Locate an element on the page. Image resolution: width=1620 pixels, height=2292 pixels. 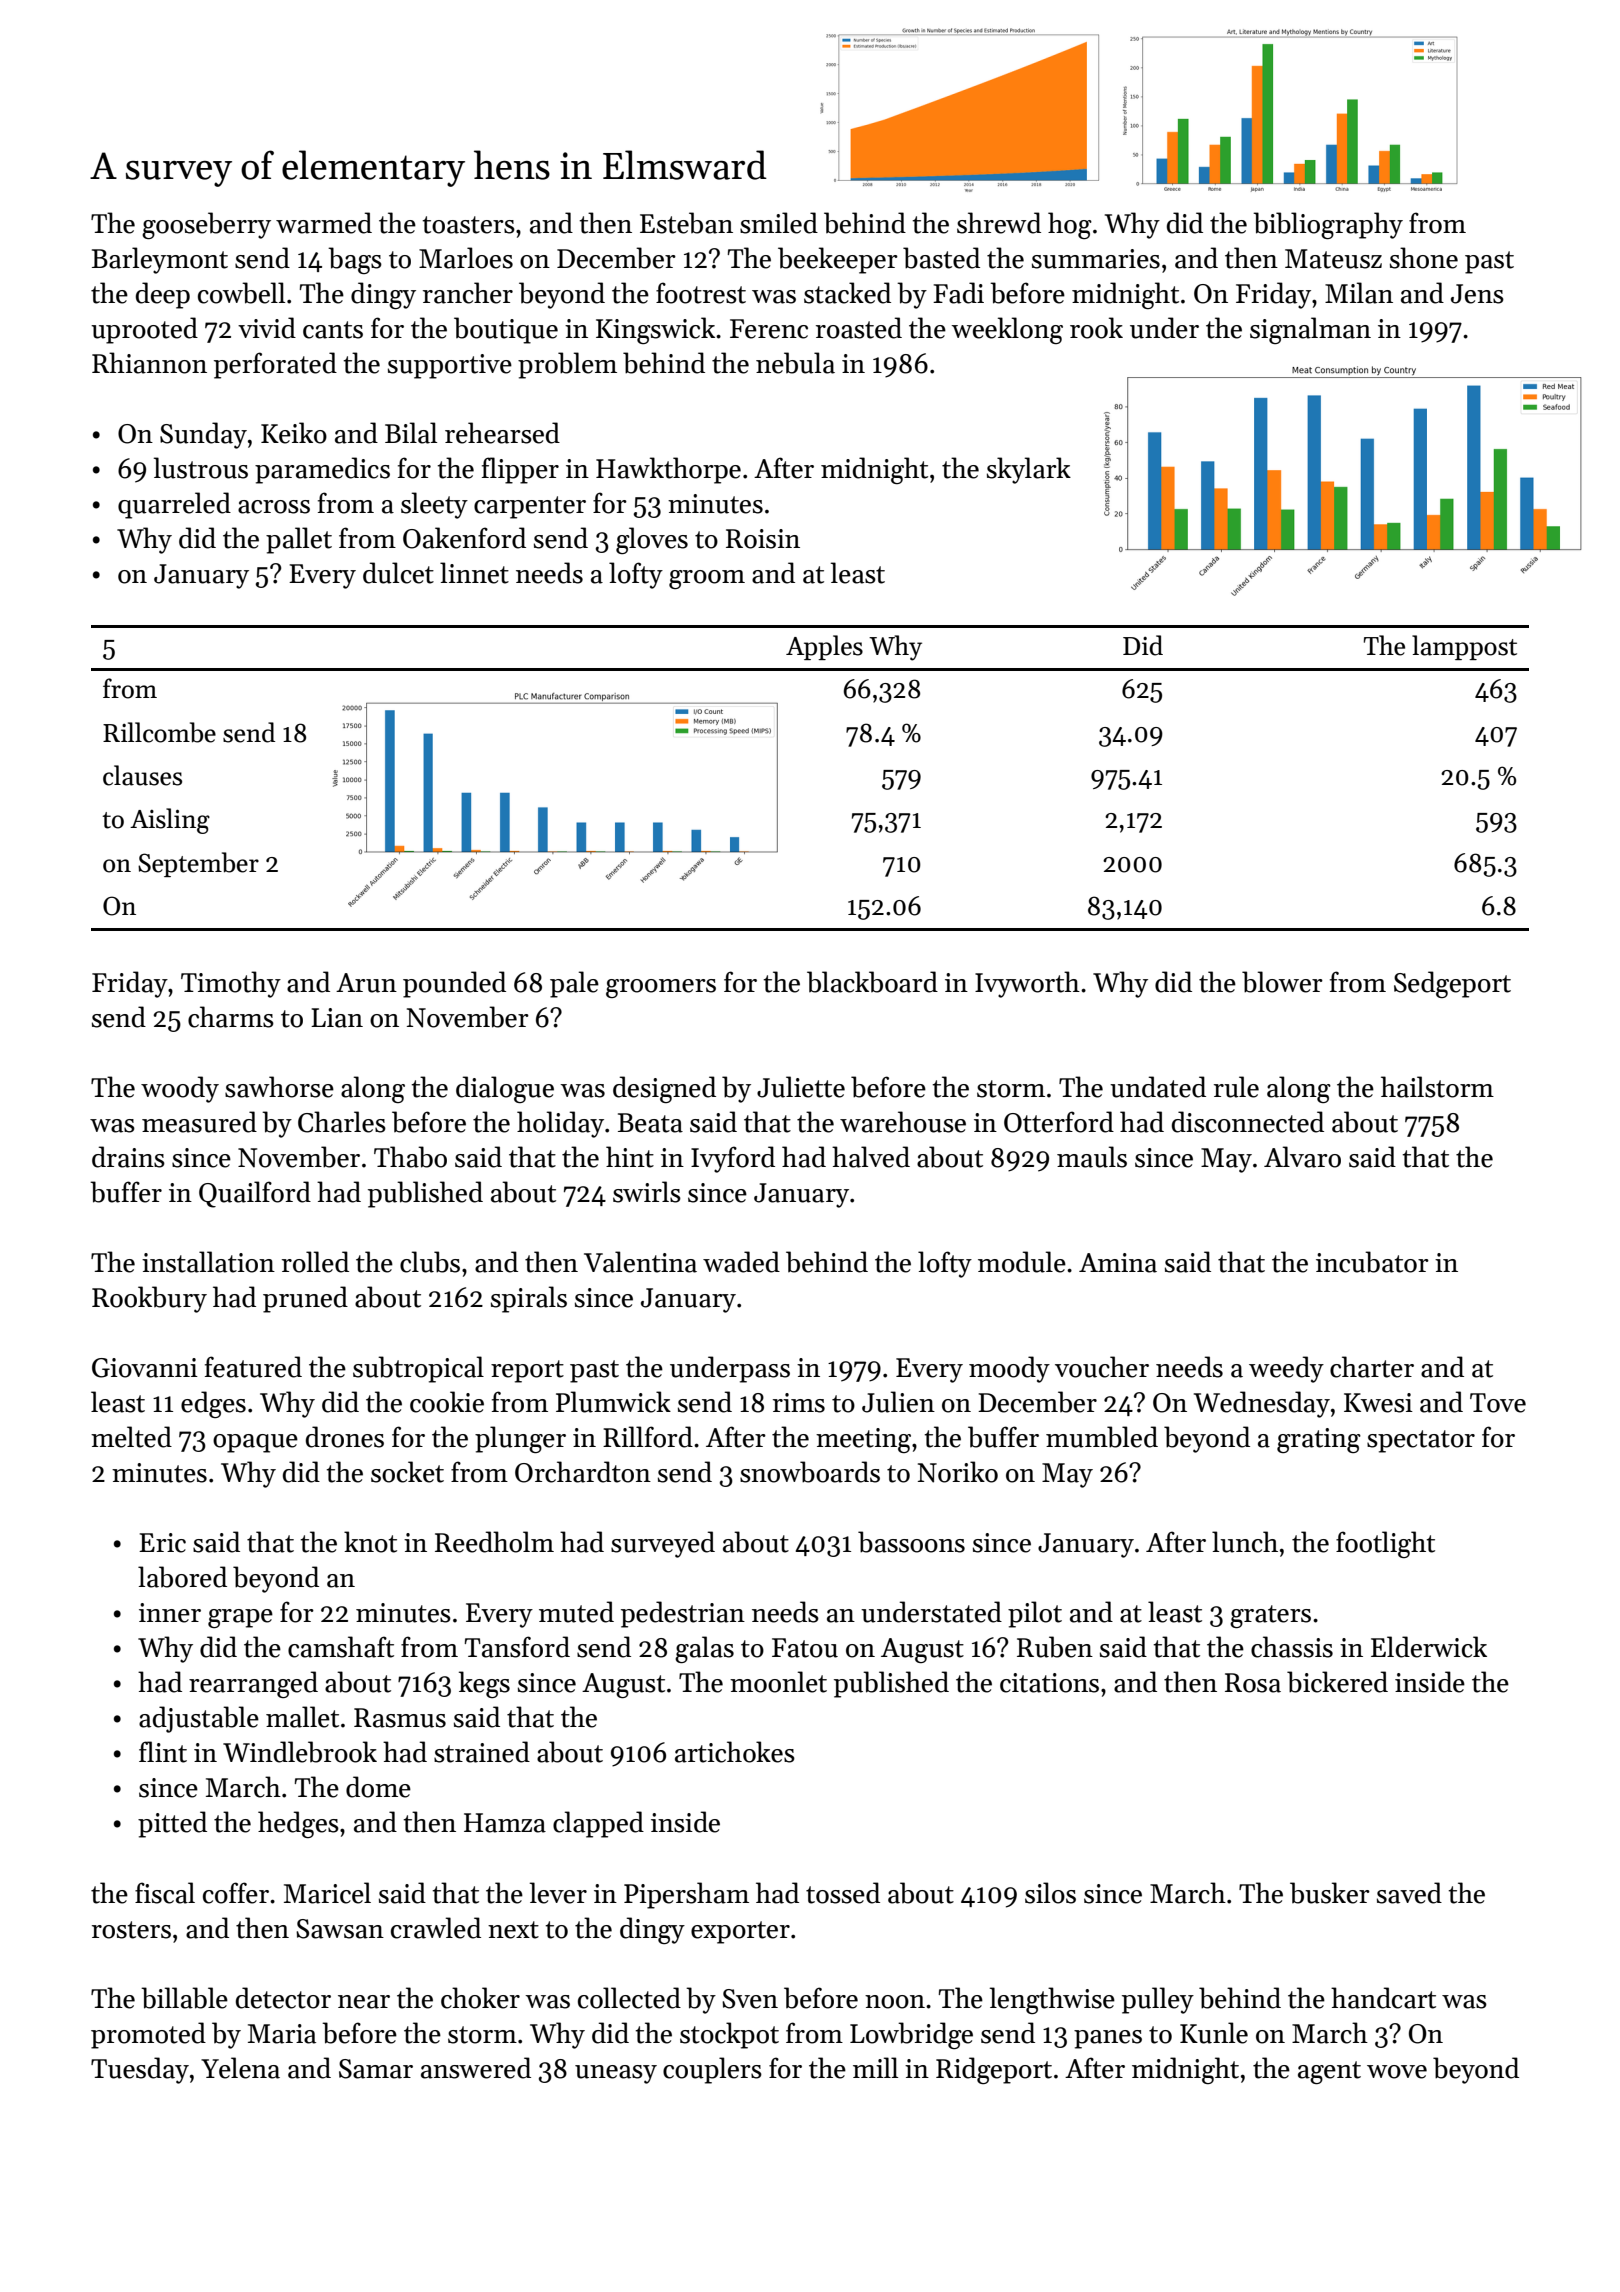
Esteban is located at coordinates (686, 223).
